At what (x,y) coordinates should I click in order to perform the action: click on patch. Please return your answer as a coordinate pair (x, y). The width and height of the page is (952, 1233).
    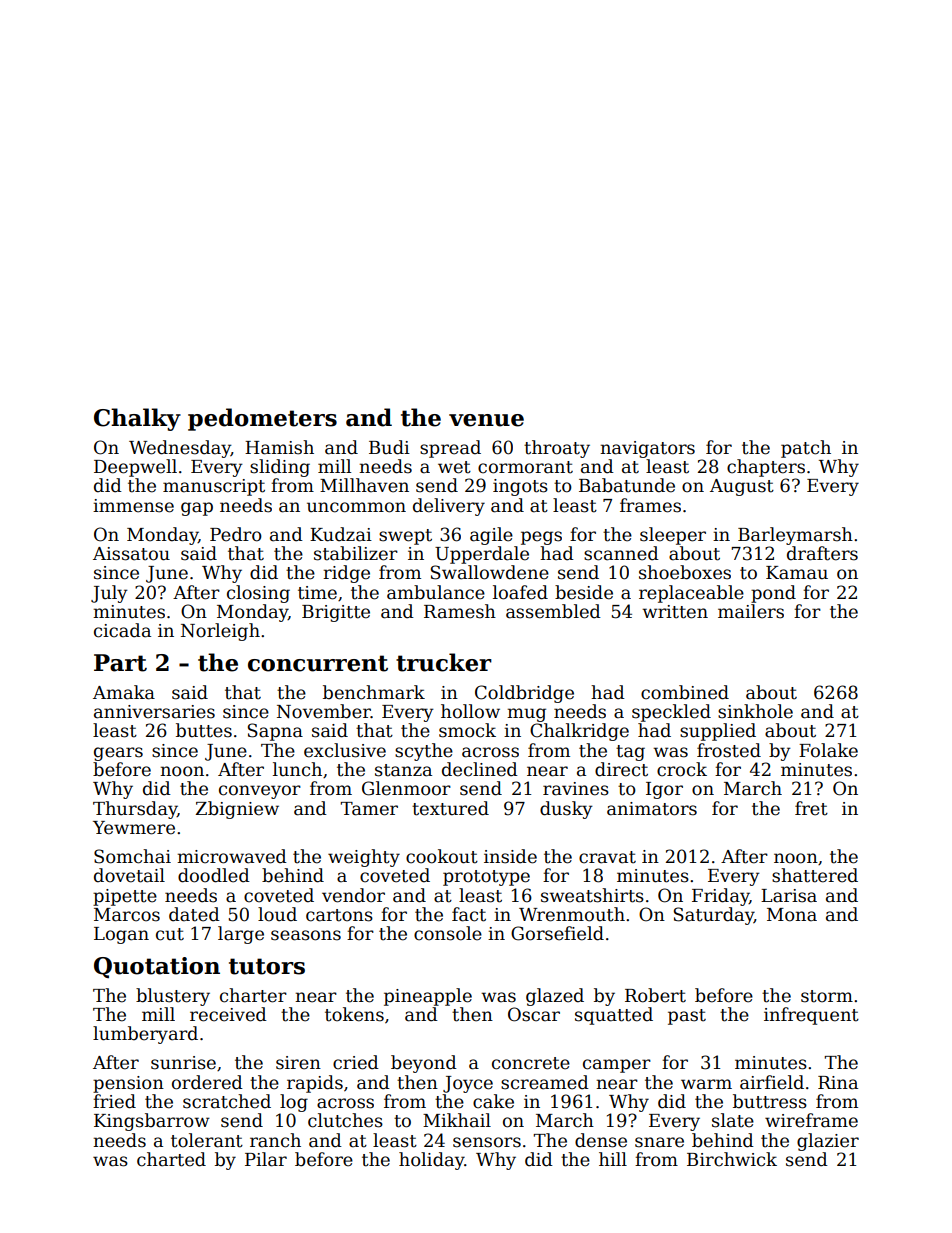
    Looking at the image, I should click on (806, 449).
